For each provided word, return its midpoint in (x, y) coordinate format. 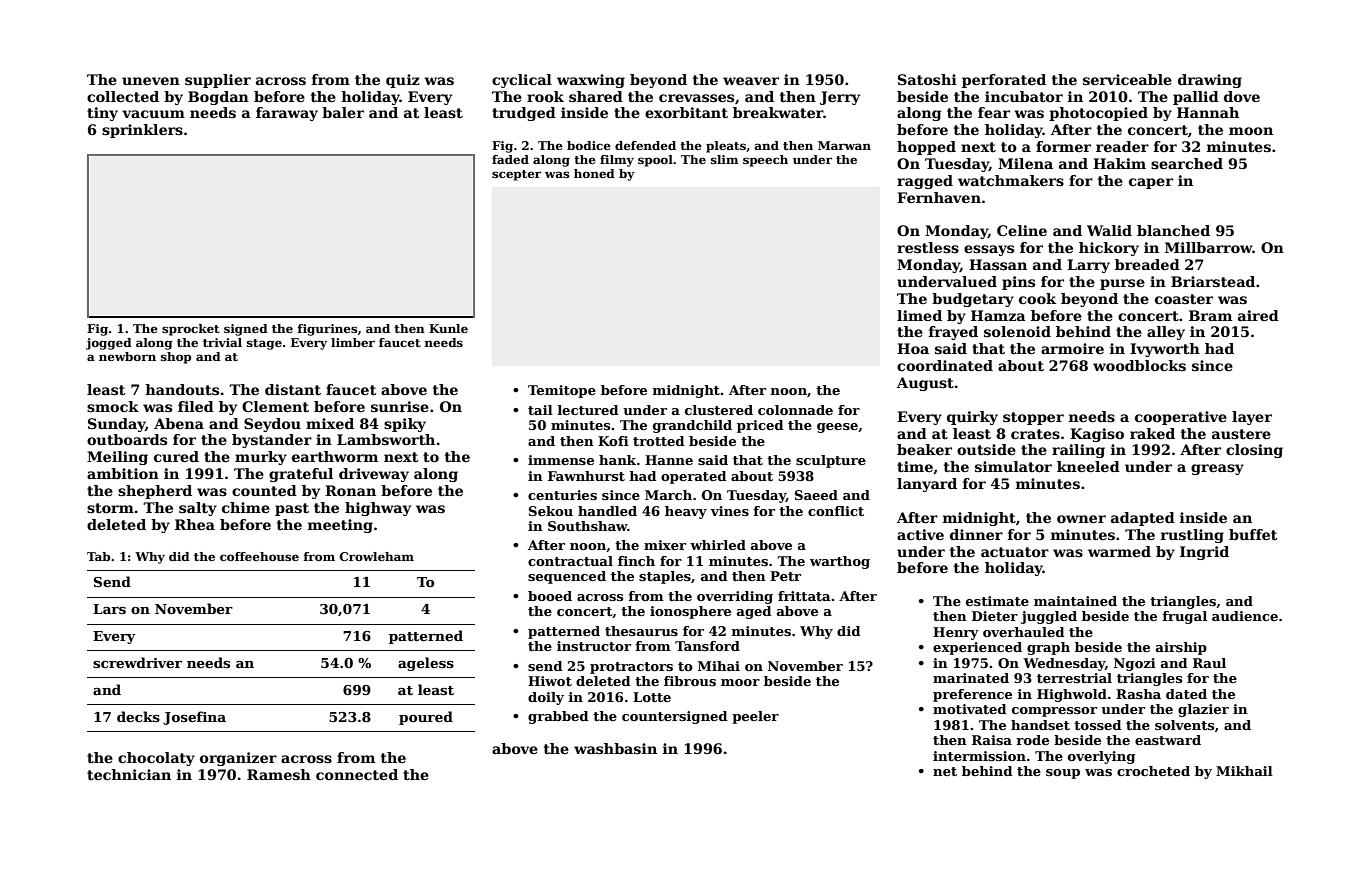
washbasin (615, 748)
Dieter (995, 616)
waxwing (591, 81)
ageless (426, 664)
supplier (218, 81)
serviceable (1127, 79)
